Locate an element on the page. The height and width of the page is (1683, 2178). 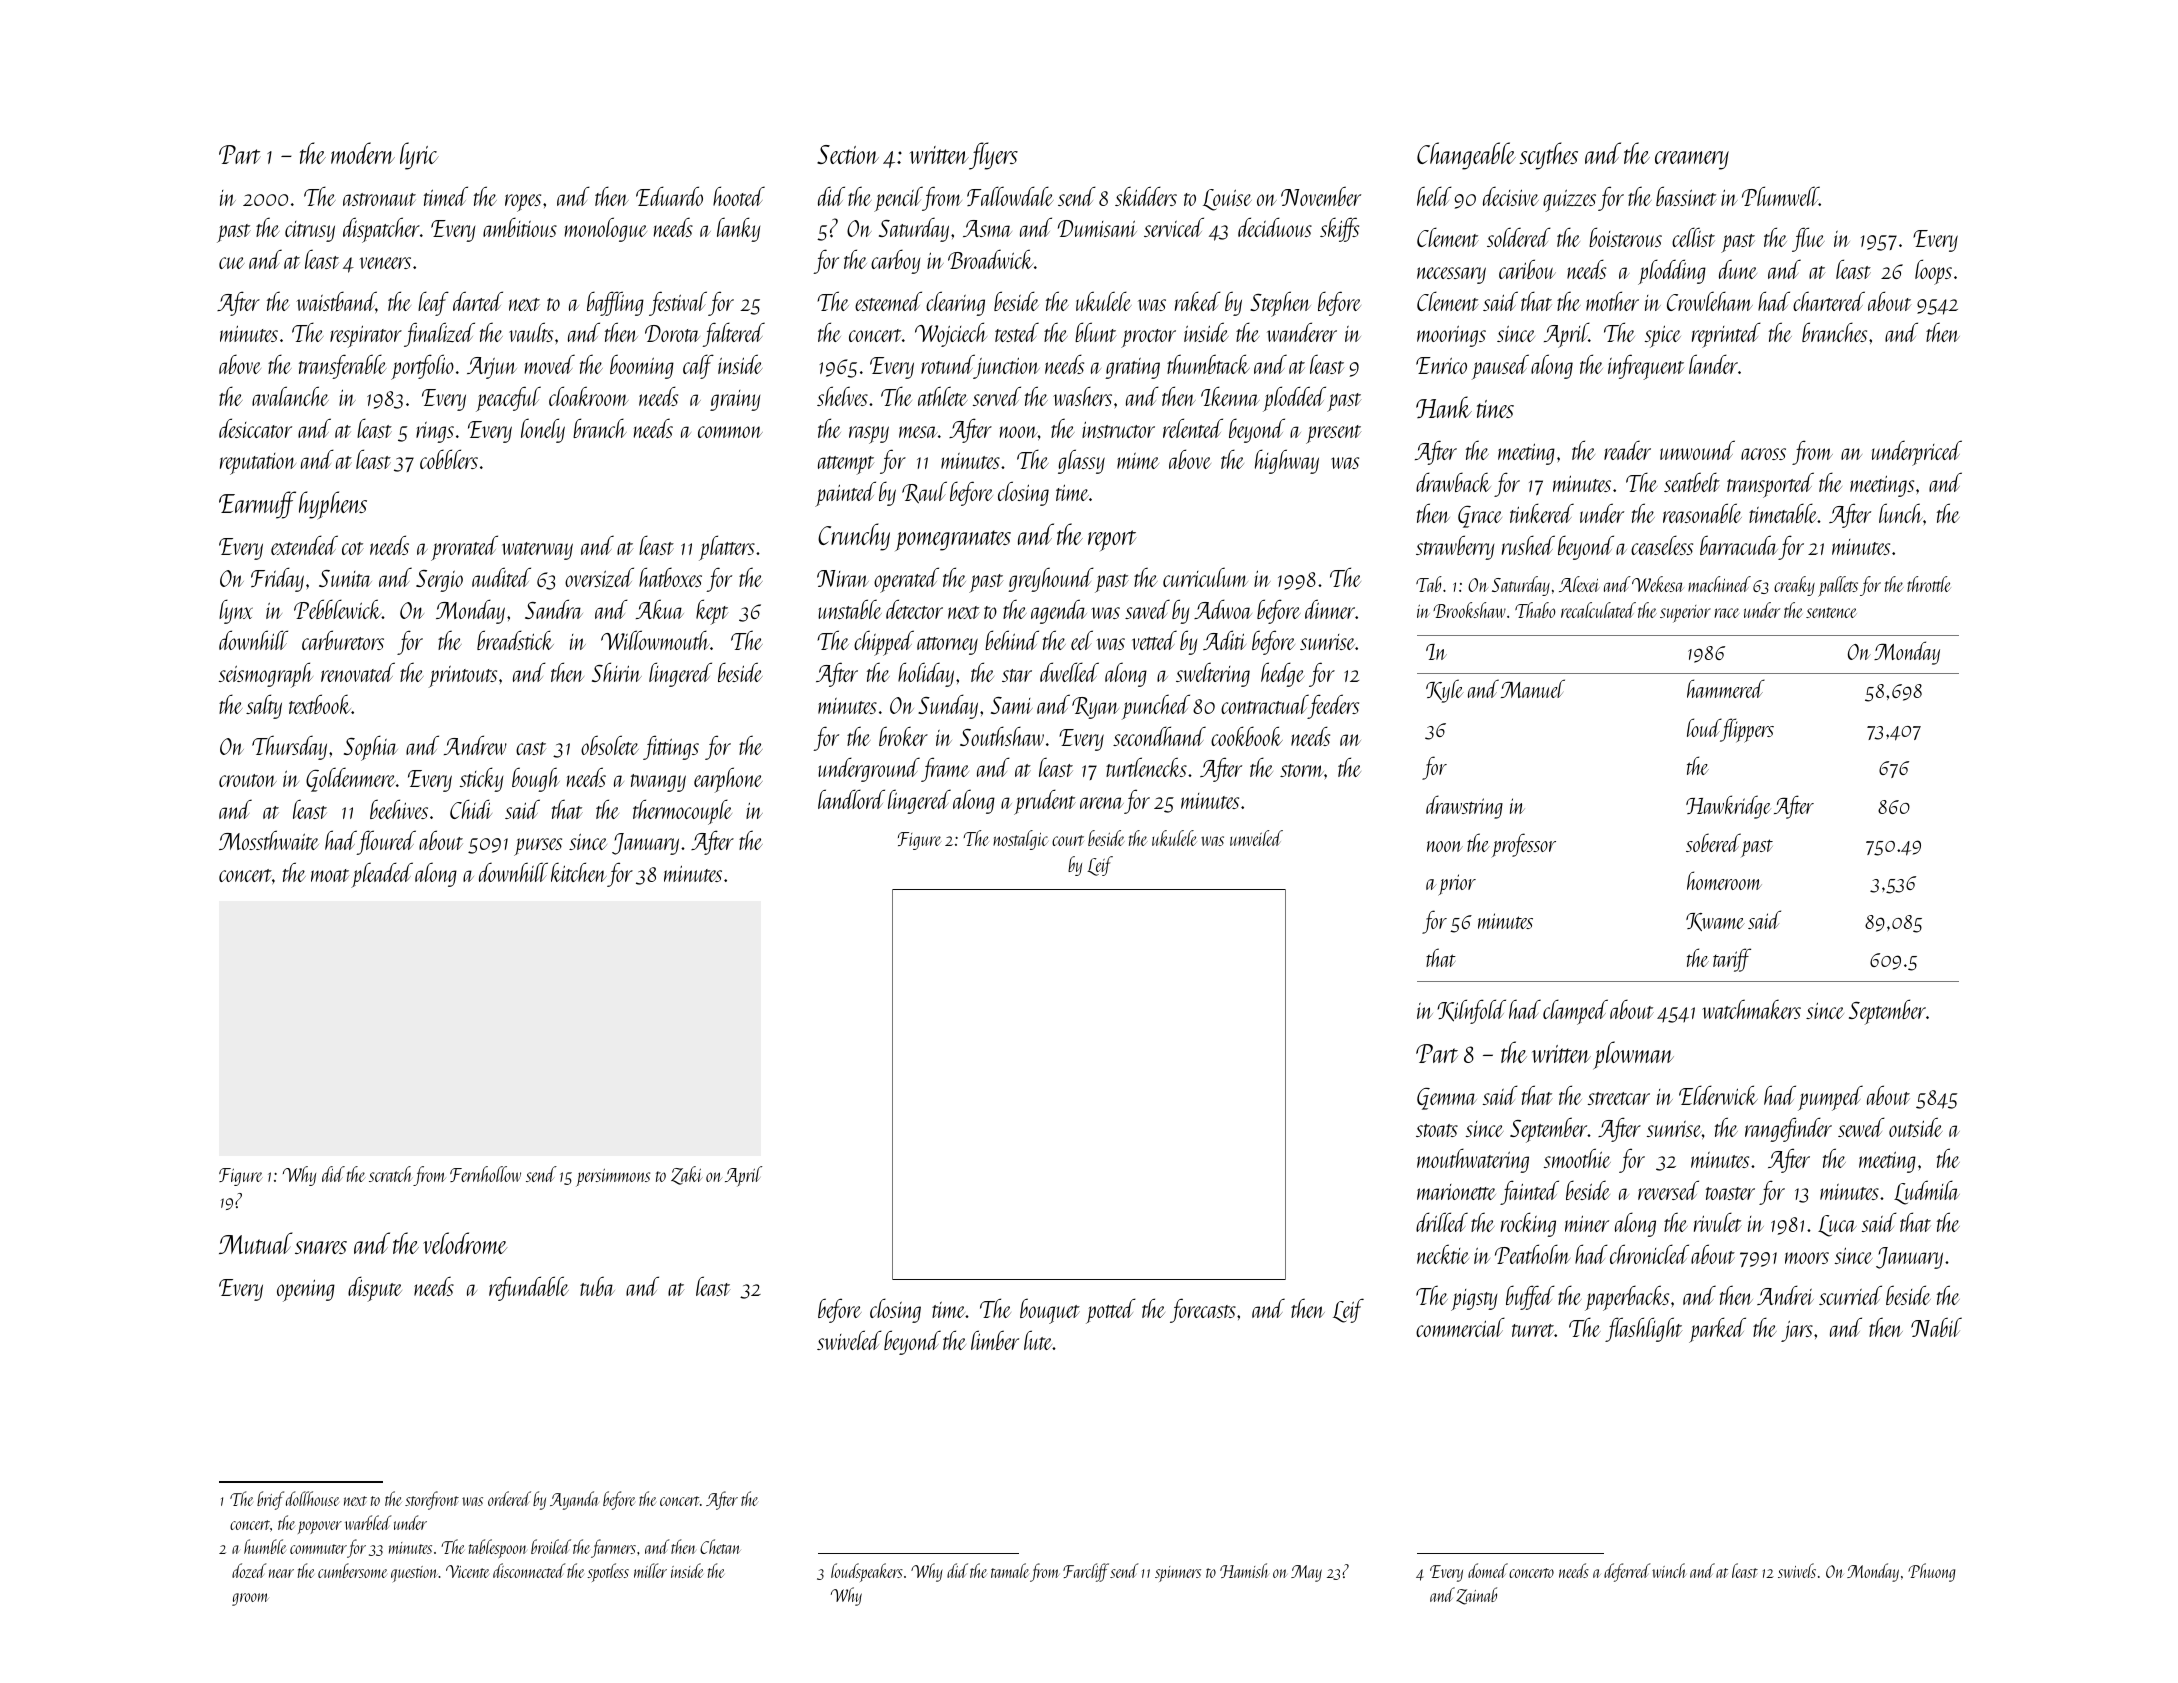
Elderwick is located at coordinates (1718, 1095).
